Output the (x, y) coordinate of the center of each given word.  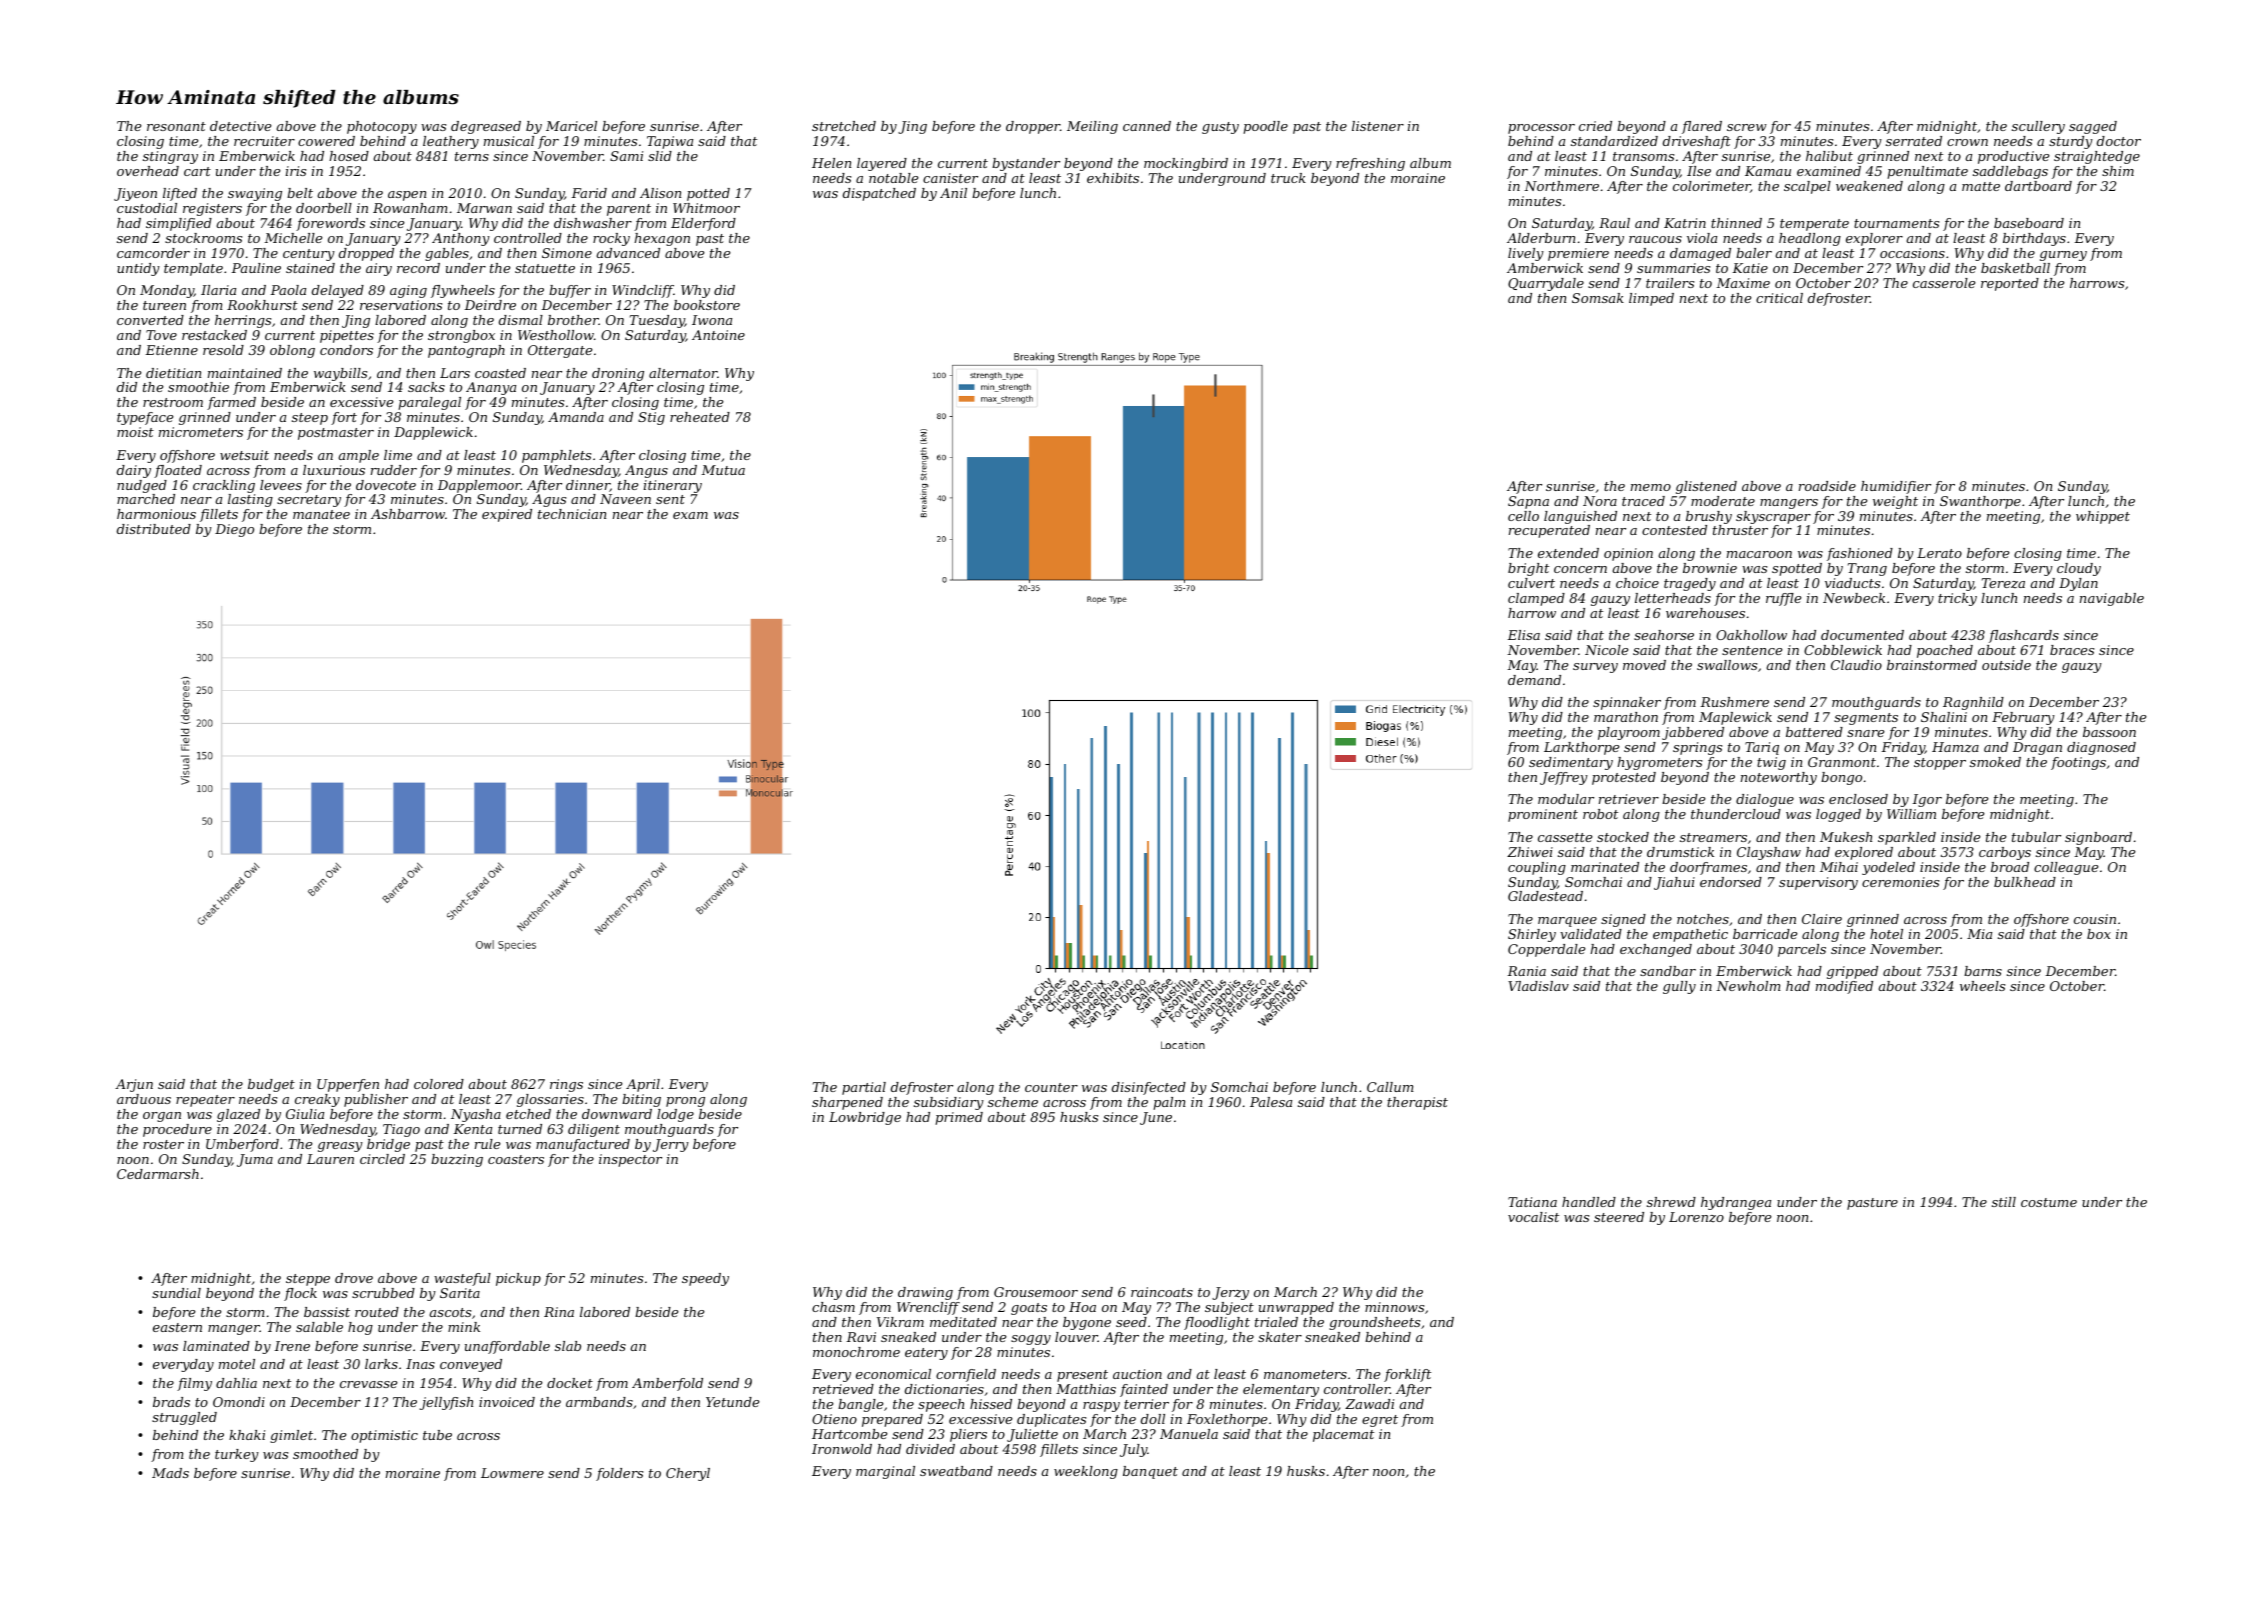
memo (1651, 487)
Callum (1390, 1087)
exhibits (1113, 178)
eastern (177, 1327)
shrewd (1671, 1202)
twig (1771, 763)
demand (1534, 680)
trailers (1670, 283)
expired (507, 515)
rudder (394, 470)
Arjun (134, 1085)
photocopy (382, 127)
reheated (700, 417)
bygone (1087, 1323)
